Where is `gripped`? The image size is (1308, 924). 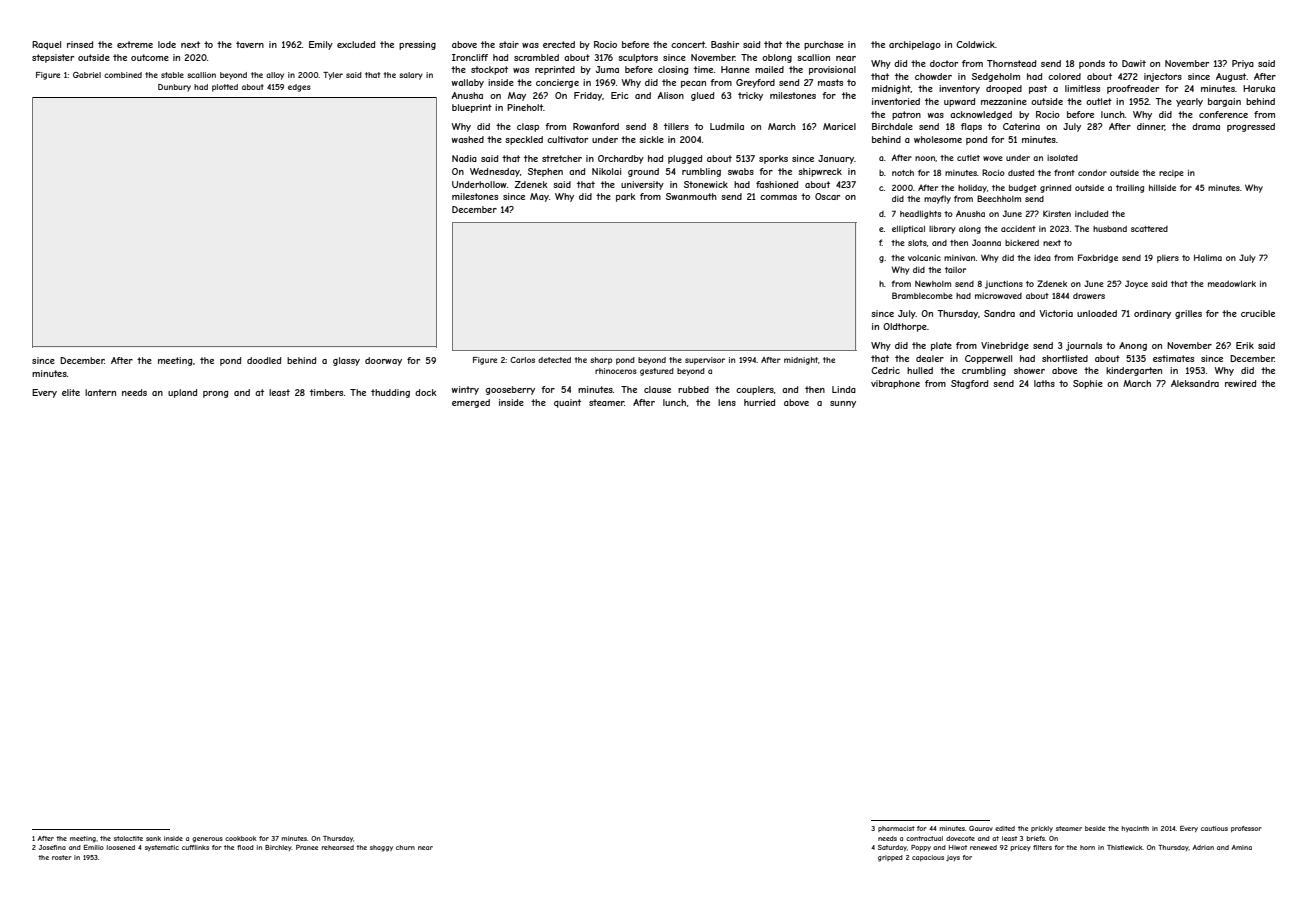 gripped is located at coordinates (890, 858).
